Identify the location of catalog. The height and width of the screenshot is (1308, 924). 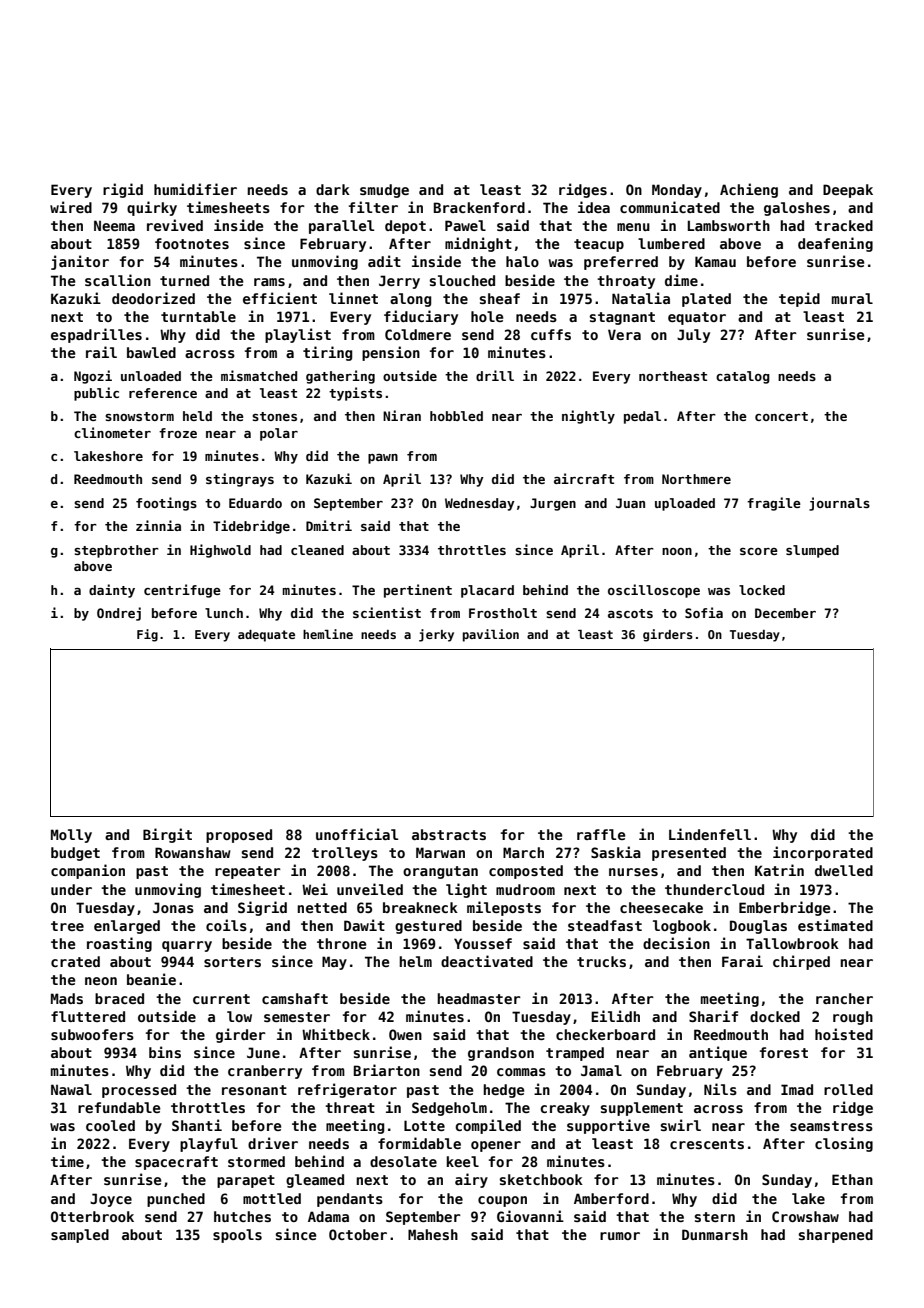
(743, 377).
